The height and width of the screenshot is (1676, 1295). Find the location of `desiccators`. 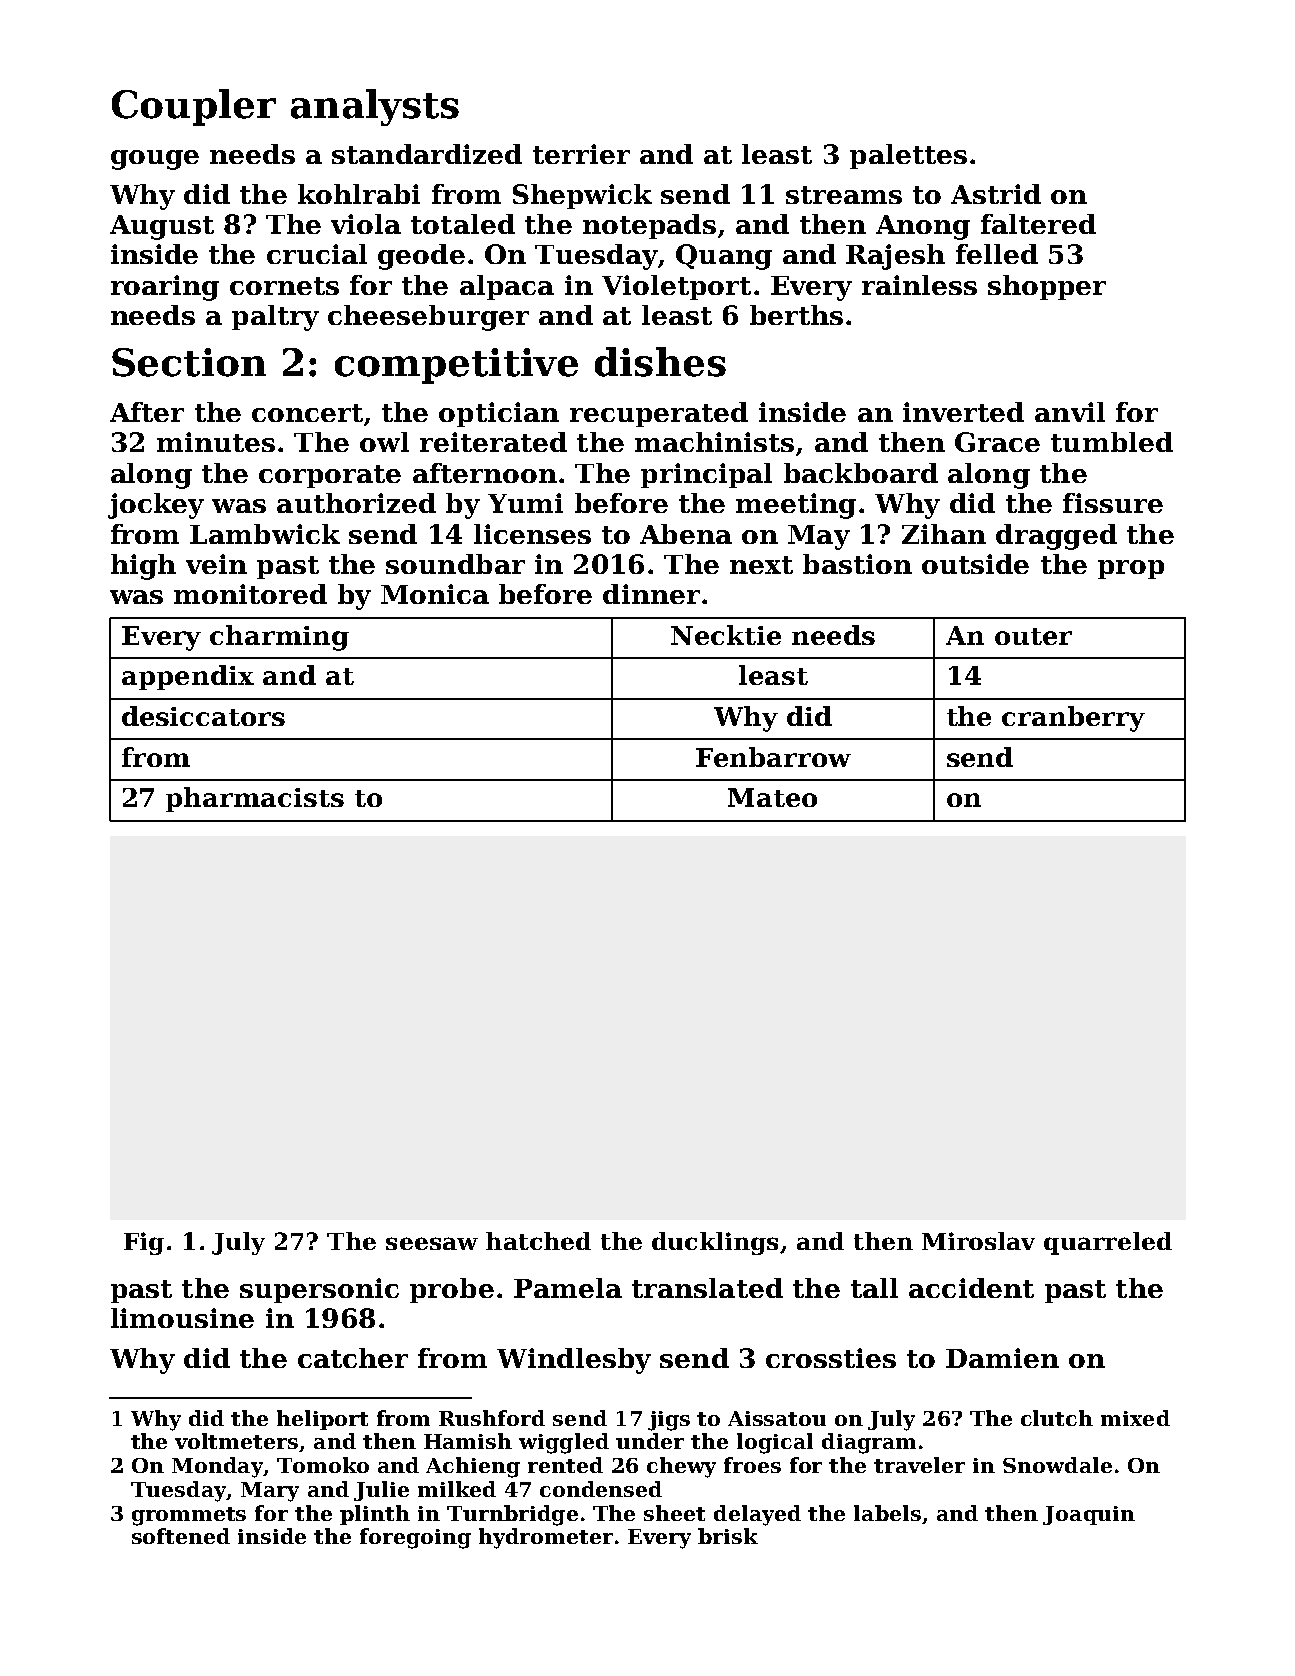

desiccators is located at coordinates (203, 716).
